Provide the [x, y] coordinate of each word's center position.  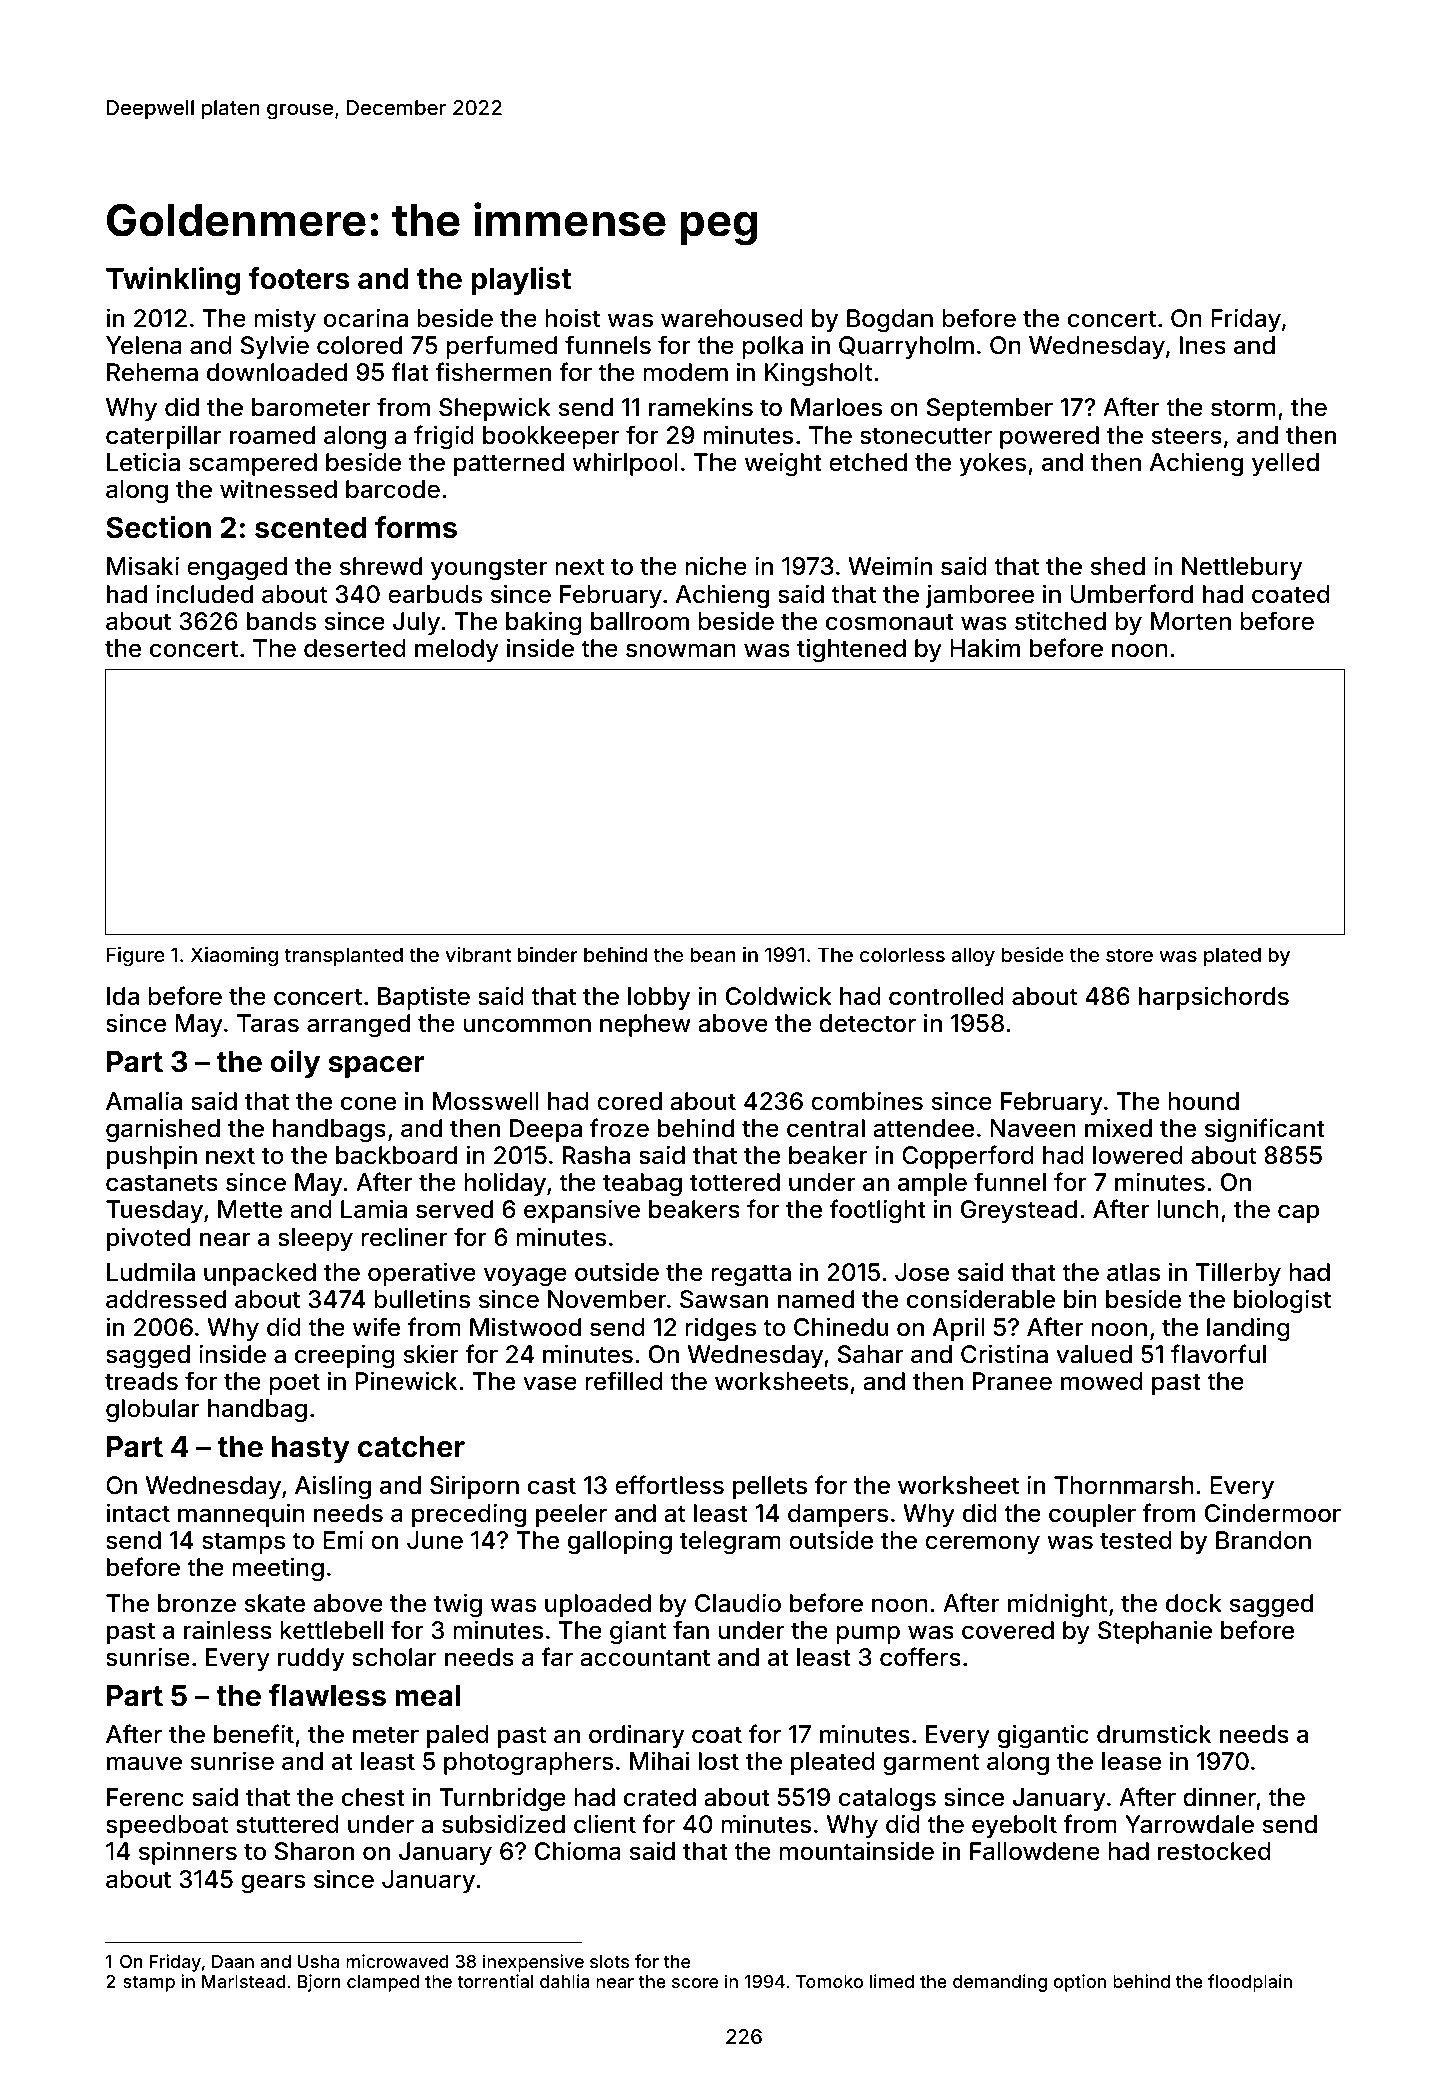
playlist [521, 281]
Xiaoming [234, 957]
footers [299, 278]
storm [1243, 408]
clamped [383, 1983]
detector [867, 1023]
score [695, 1983]
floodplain [1250, 1983]
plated [1232, 956]
